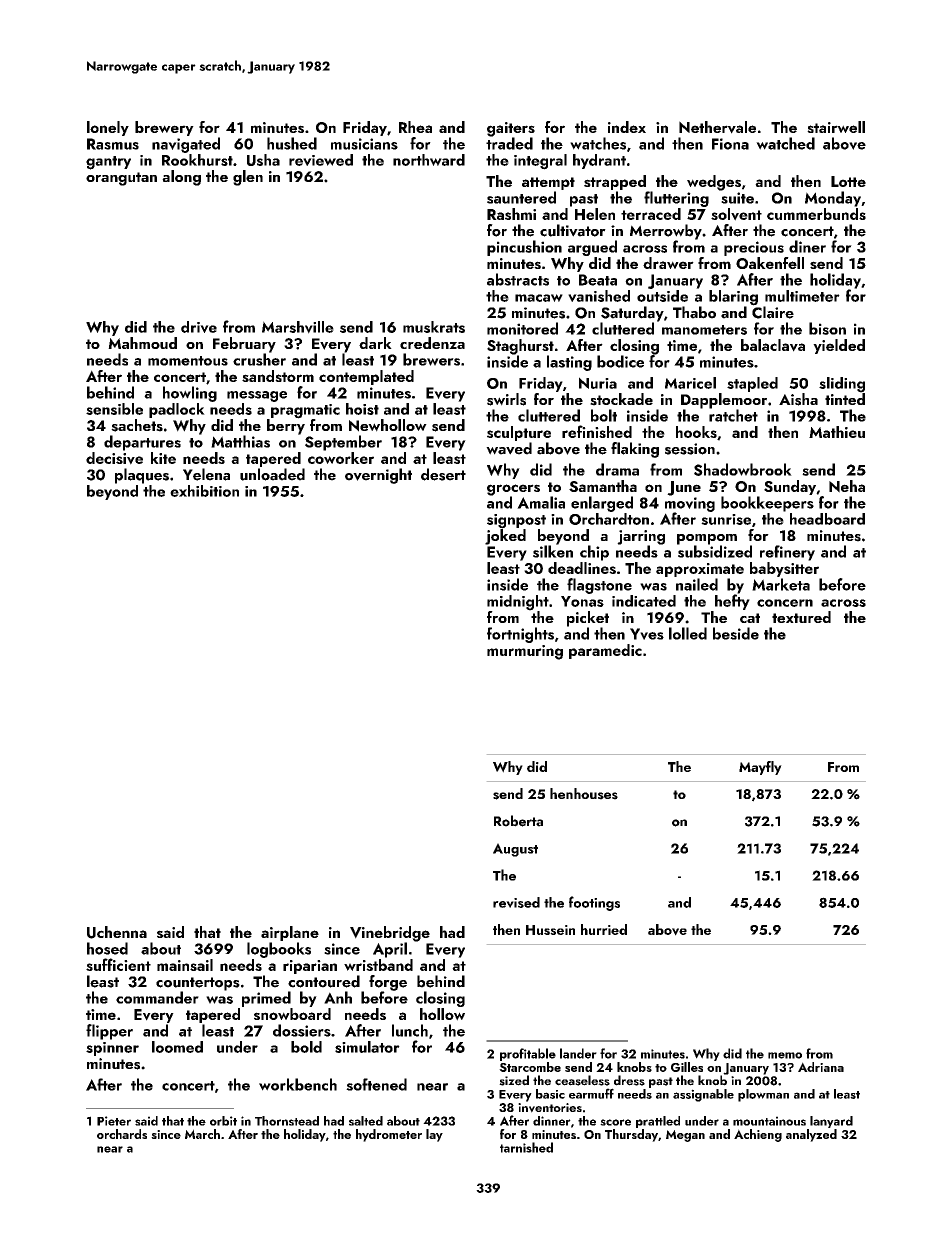 The width and height of the screenshot is (952, 1233). What do you see at coordinates (202, 1134) in the screenshot?
I see `March` at bounding box center [202, 1134].
